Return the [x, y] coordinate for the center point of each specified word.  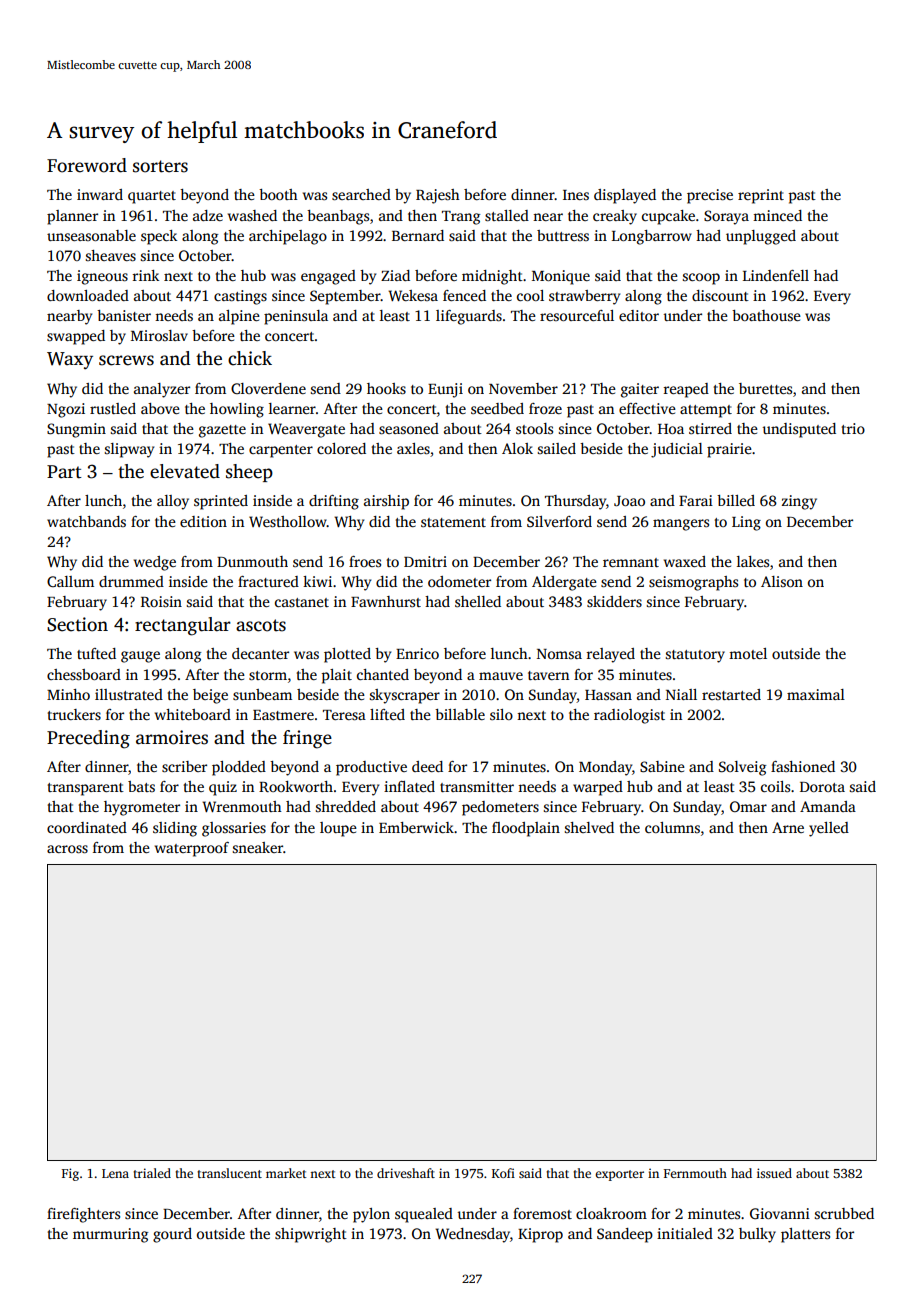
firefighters [83, 1215]
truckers [74, 714]
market [286, 1173]
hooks [386, 388]
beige [210, 696]
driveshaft [406, 1173]
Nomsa [559, 654]
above [160, 408]
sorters [160, 166]
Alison [782, 581]
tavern [548, 675]
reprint [761, 196]
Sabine [662, 766]
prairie [729, 450]
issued [774, 1173]
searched [361, 194]
